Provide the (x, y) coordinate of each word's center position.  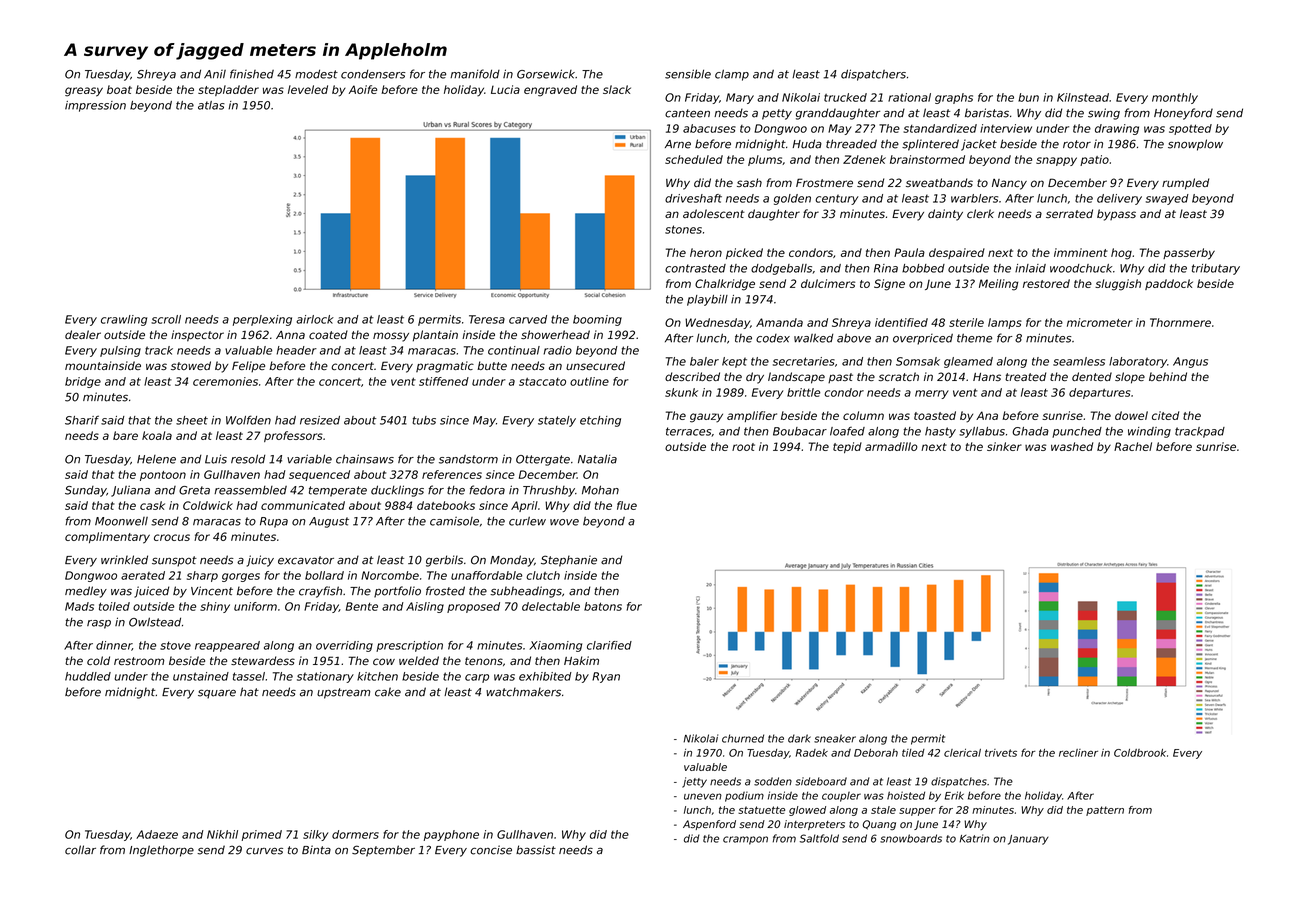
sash (749, 182)
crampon (745, 840)
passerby (1189, 254)
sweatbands (939, 182)
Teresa (487, 319)
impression (95, 106)
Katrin (974, 838)
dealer (83, 334)
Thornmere (1180, 322)
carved (528, 319)
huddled (88, 676)
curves (264, 851)
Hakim (581, 660)
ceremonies (225, 381)
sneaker (835, 738)
